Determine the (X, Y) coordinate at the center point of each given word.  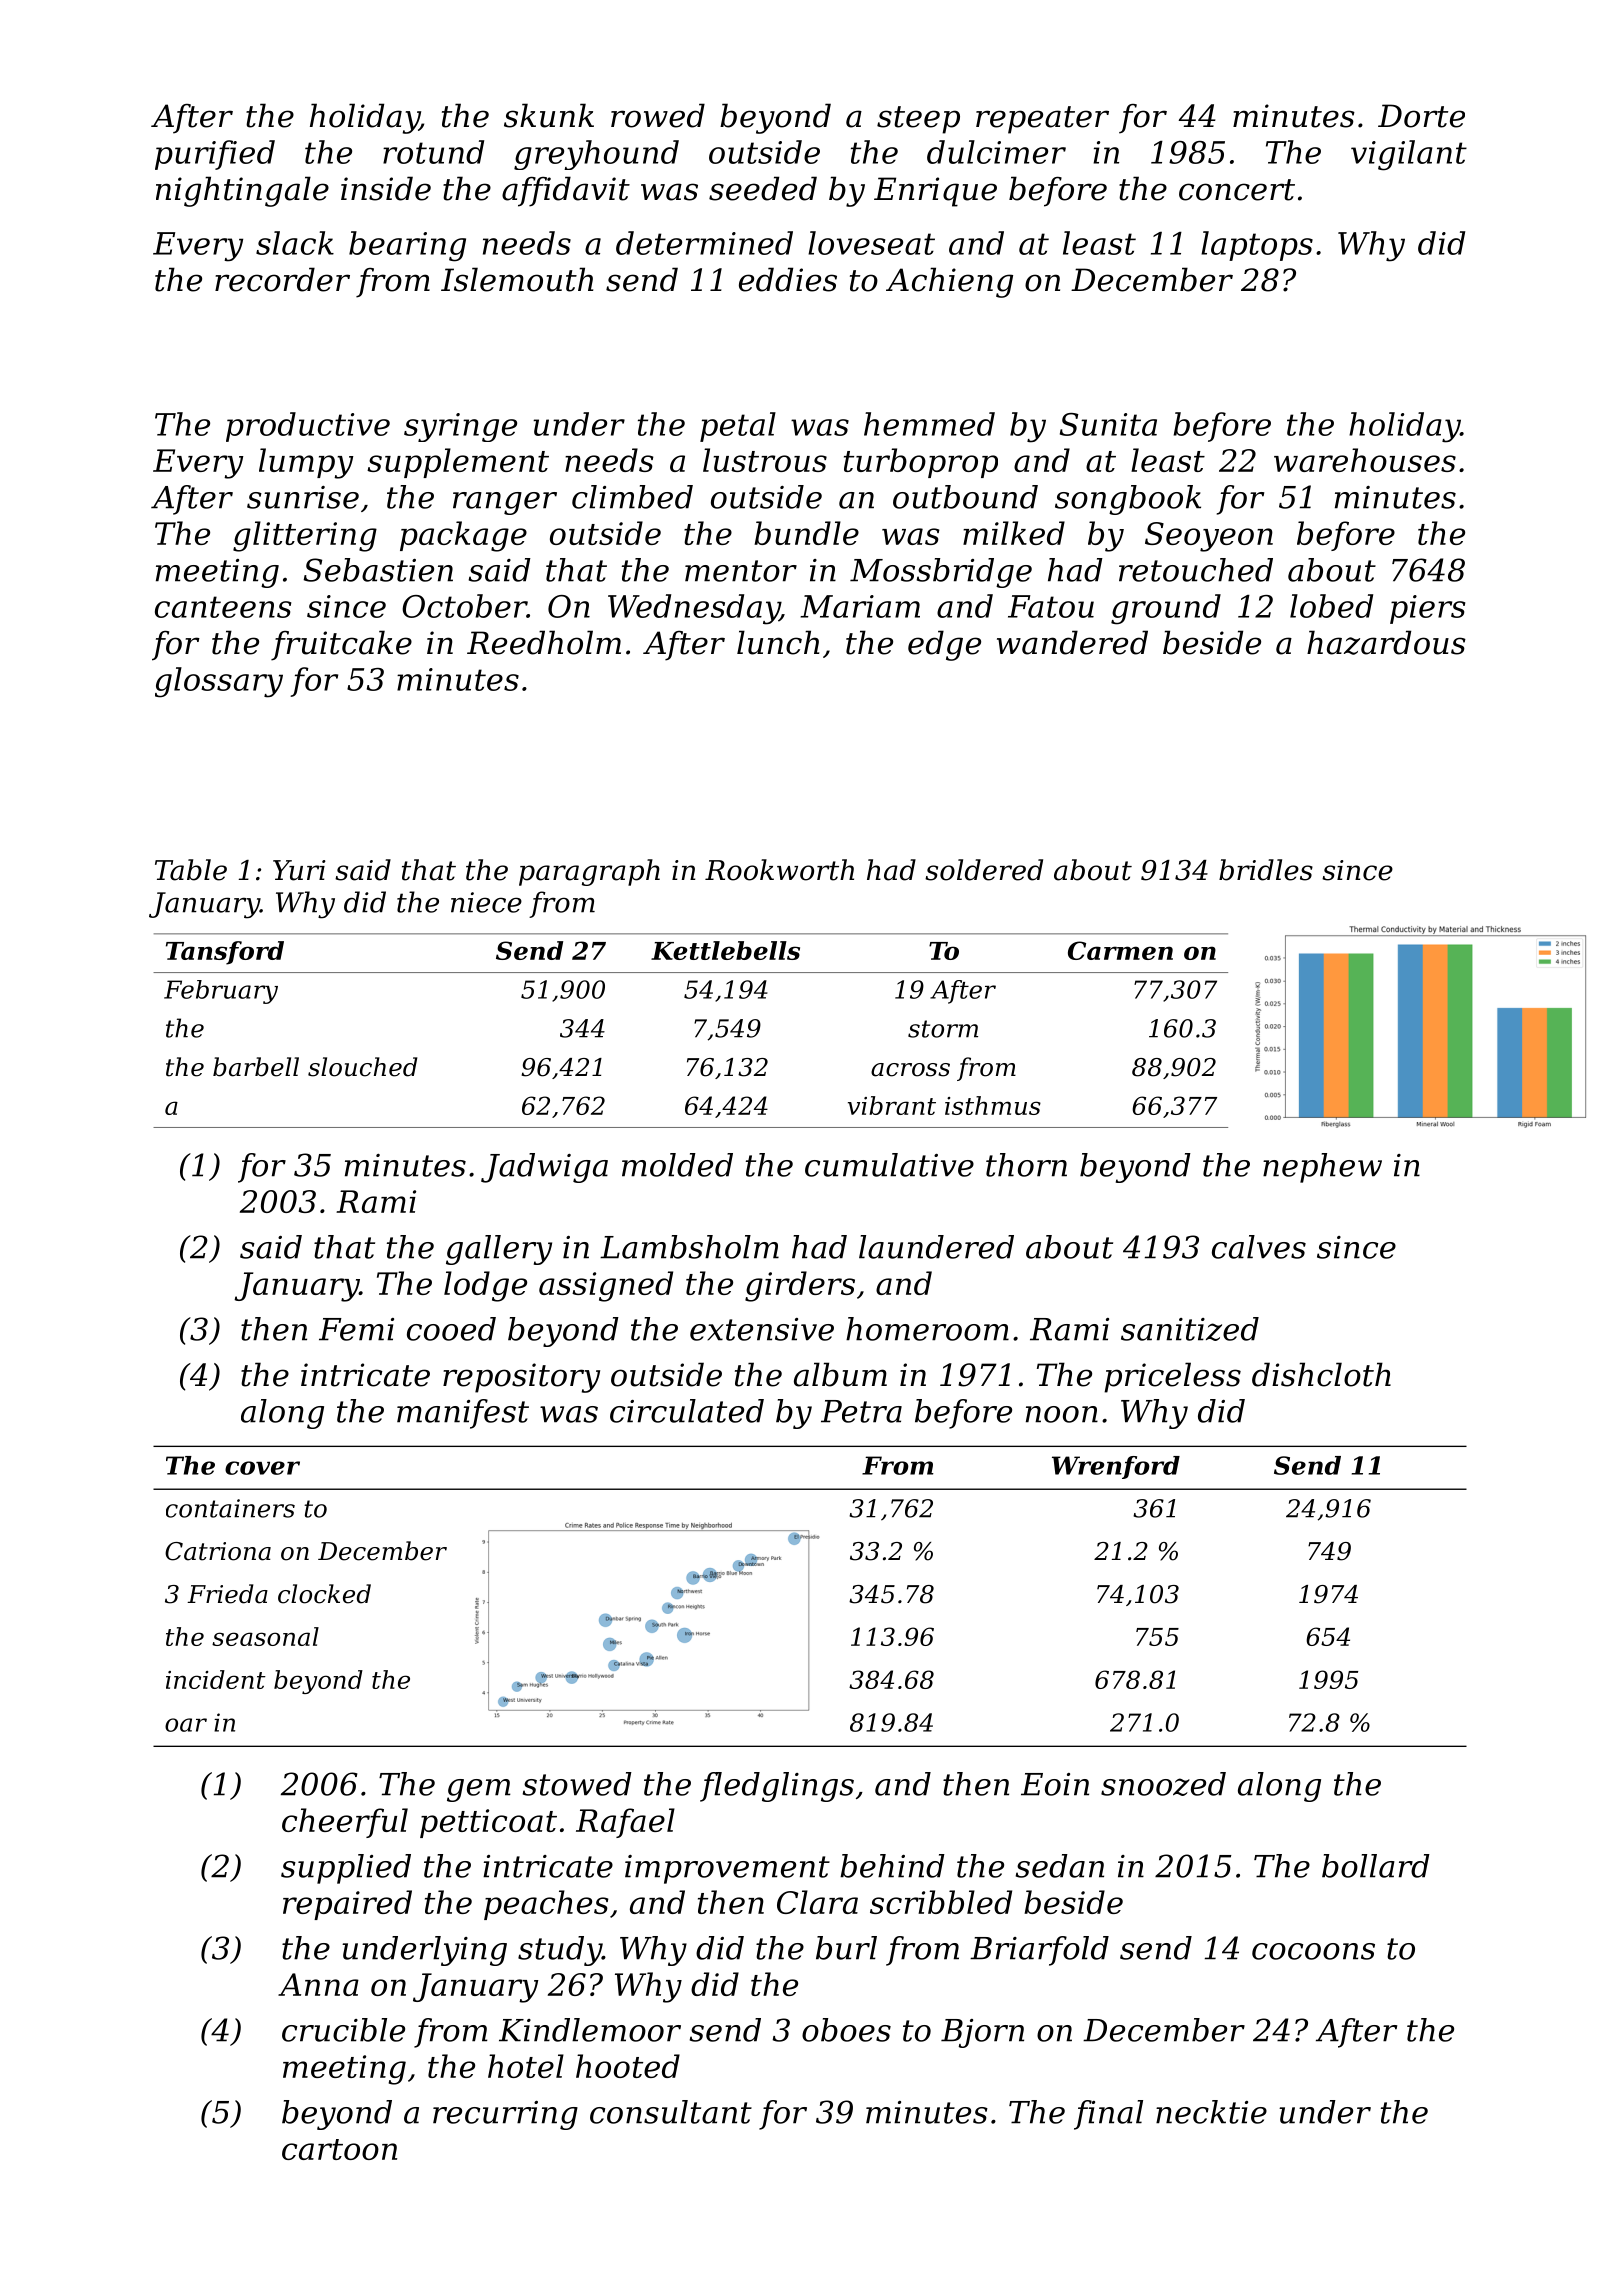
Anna (318, 1984)
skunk (549, 115)
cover (262, 1468)
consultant (671, 2112)
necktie (1211, 2112)
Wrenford (1116, 1467)
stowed (577, 1784)
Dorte (1421, 116)
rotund (433, 152)
